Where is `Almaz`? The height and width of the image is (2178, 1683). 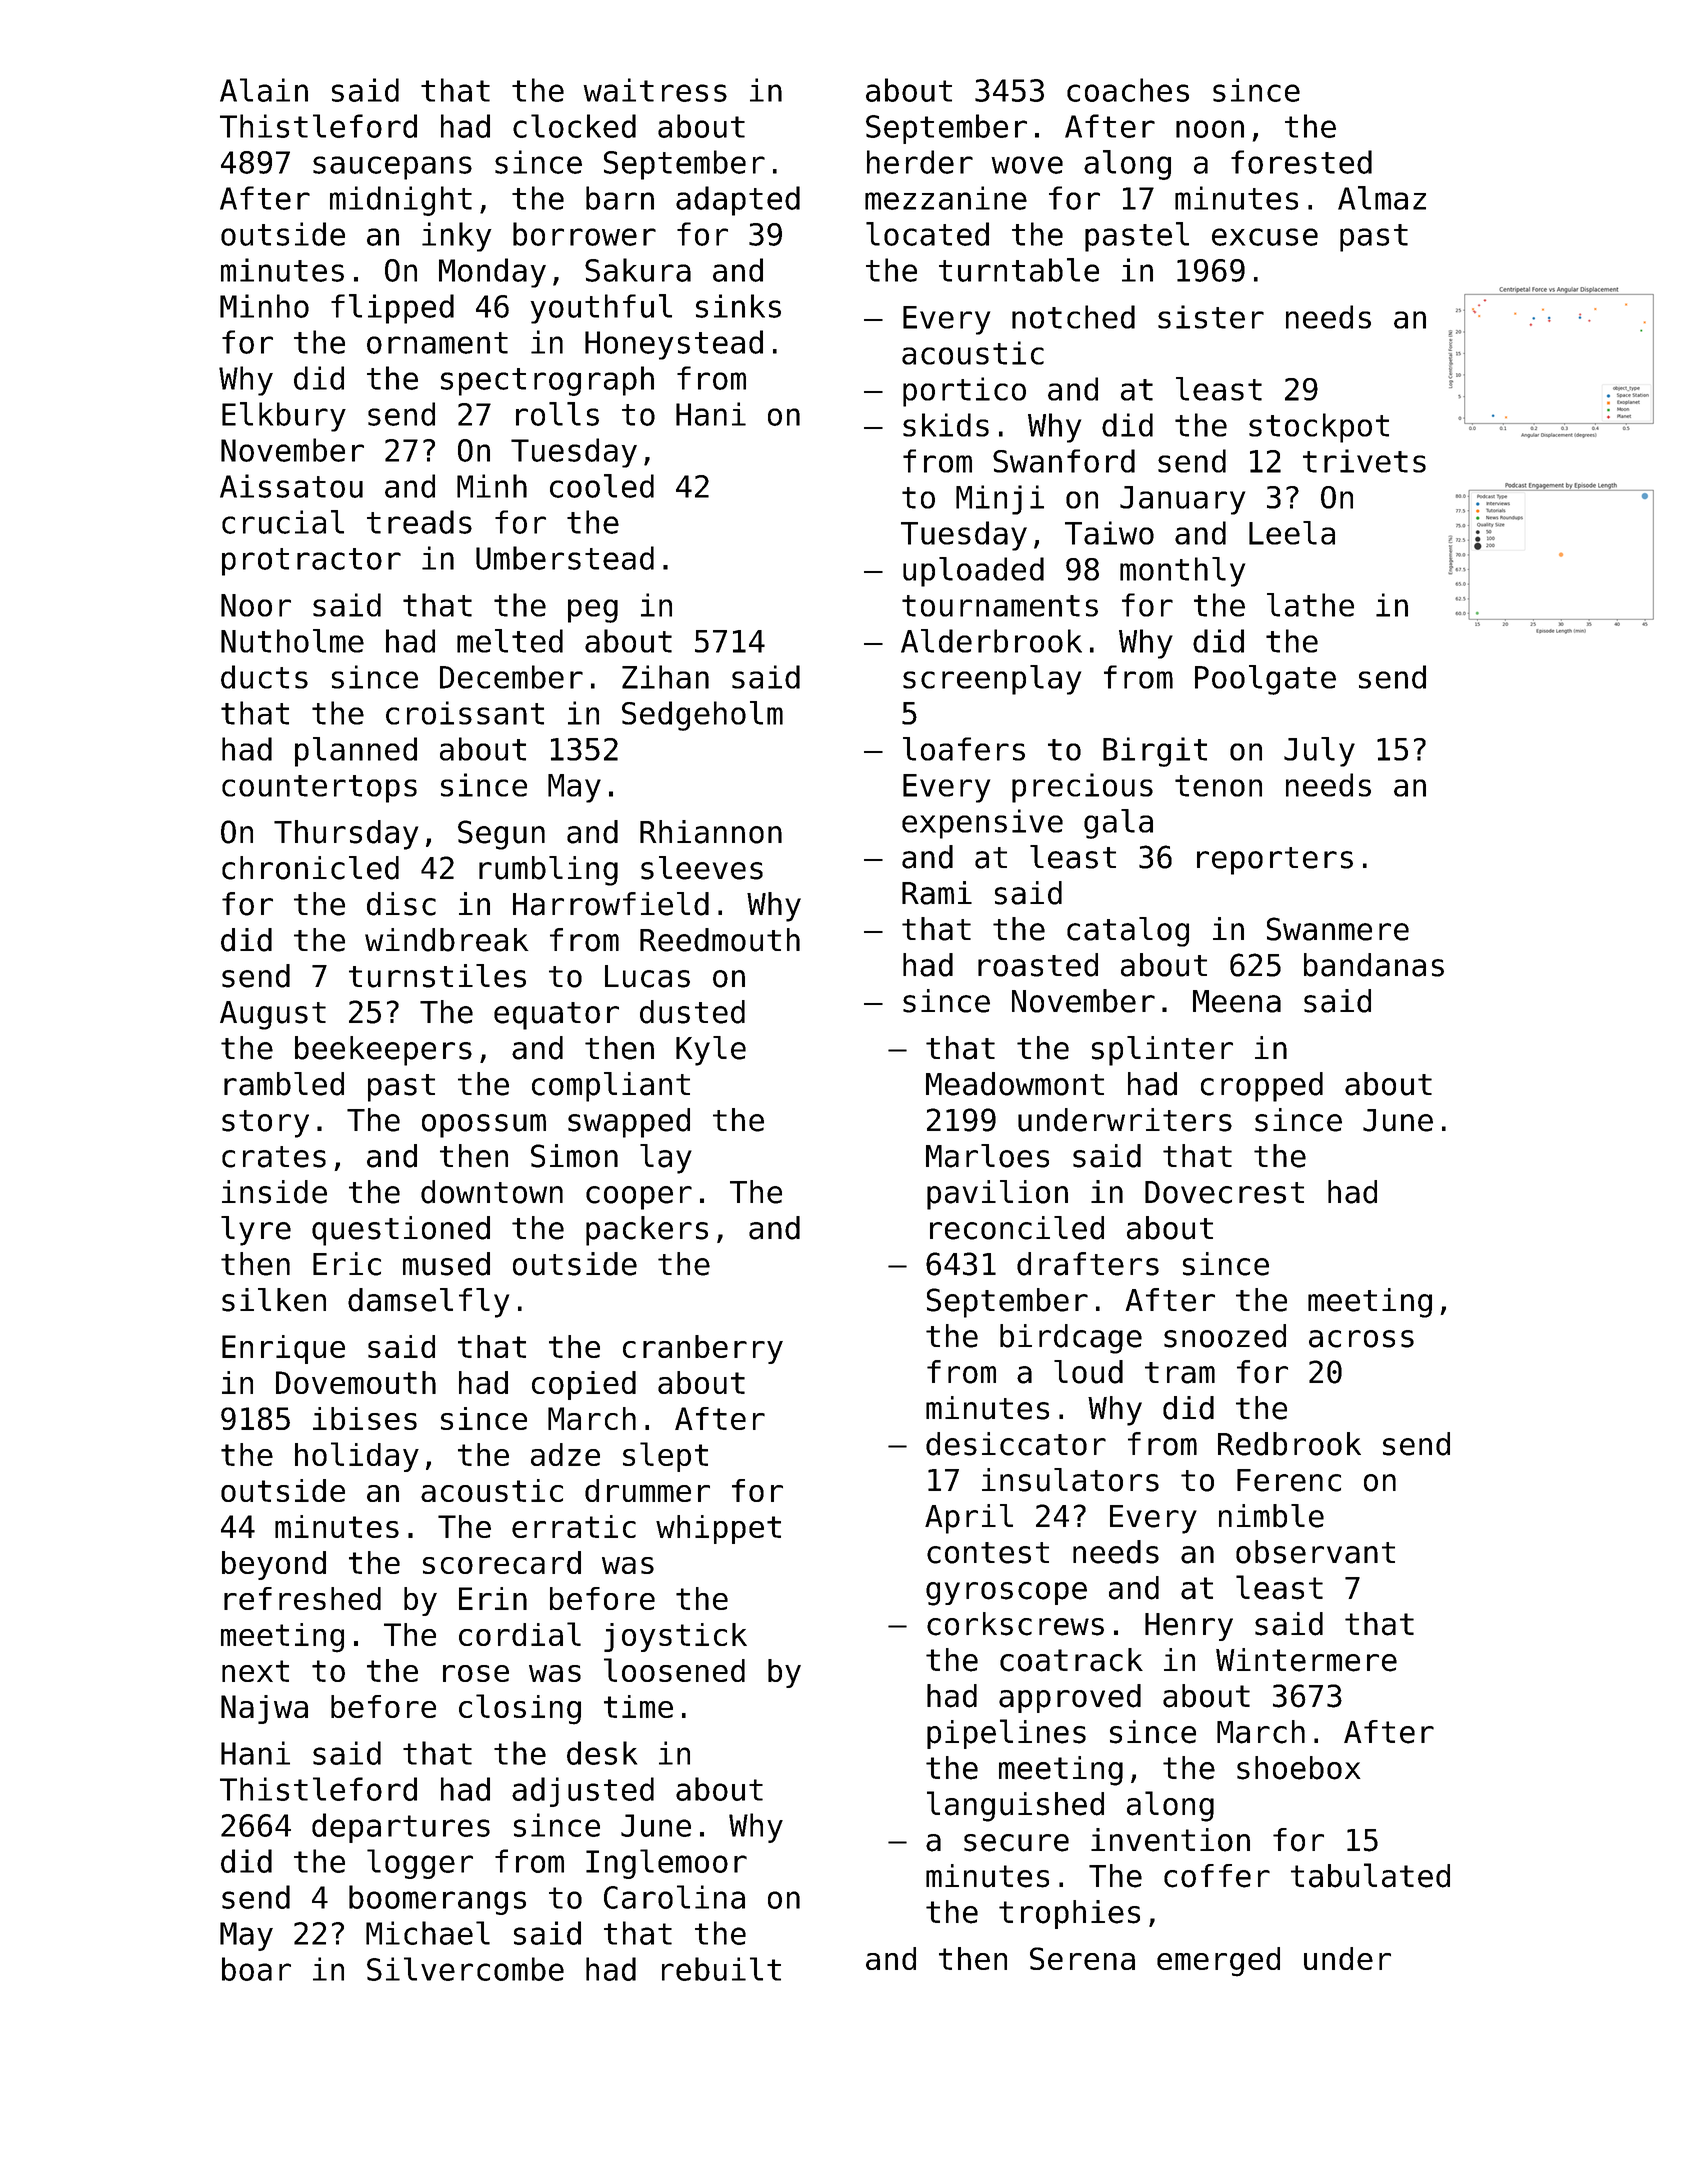
Almaz is located at coordinates (1382, 198).
